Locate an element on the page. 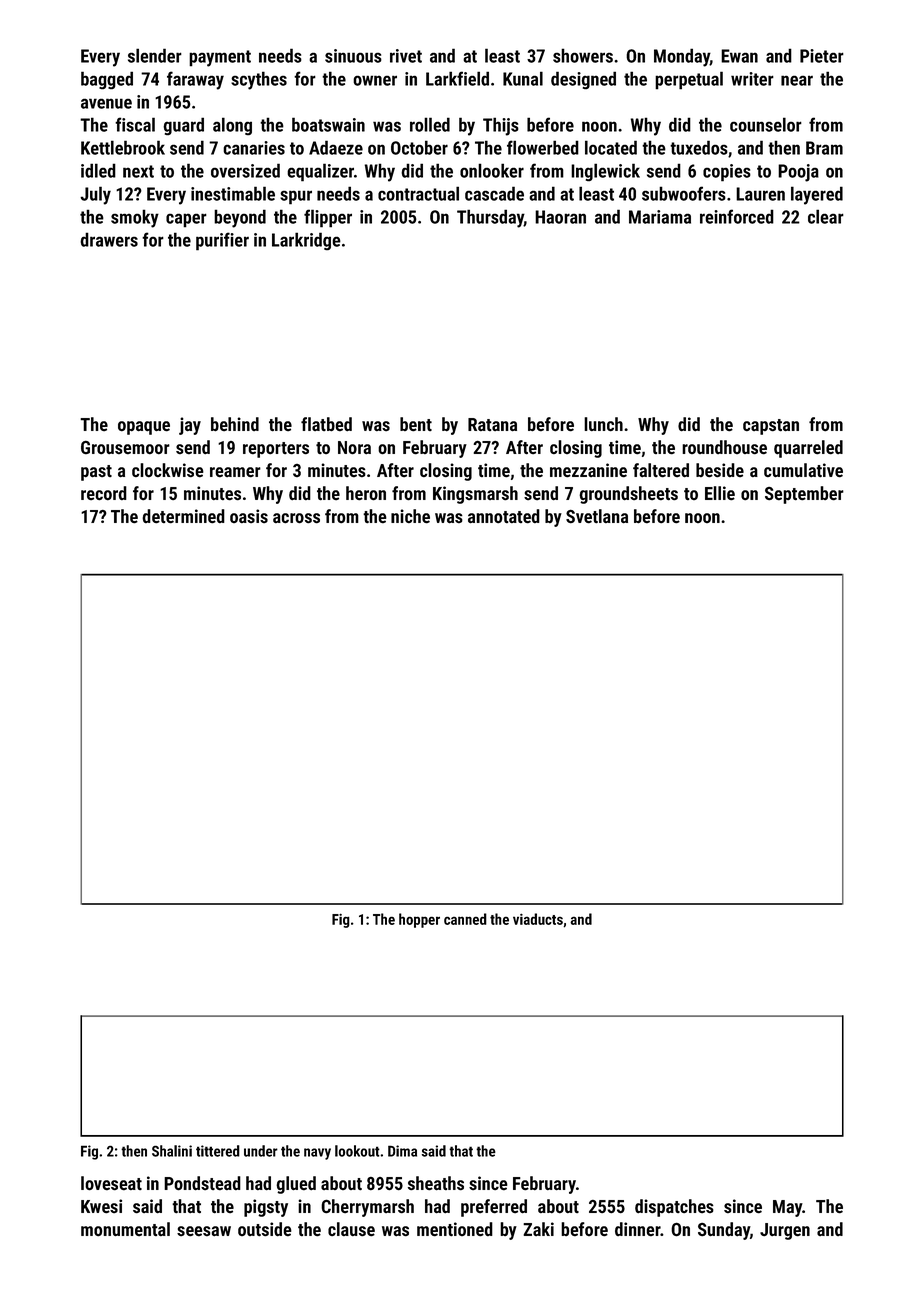 The width and height of the page is (924, 1308). outside is located at coordinates (265, 1229).
